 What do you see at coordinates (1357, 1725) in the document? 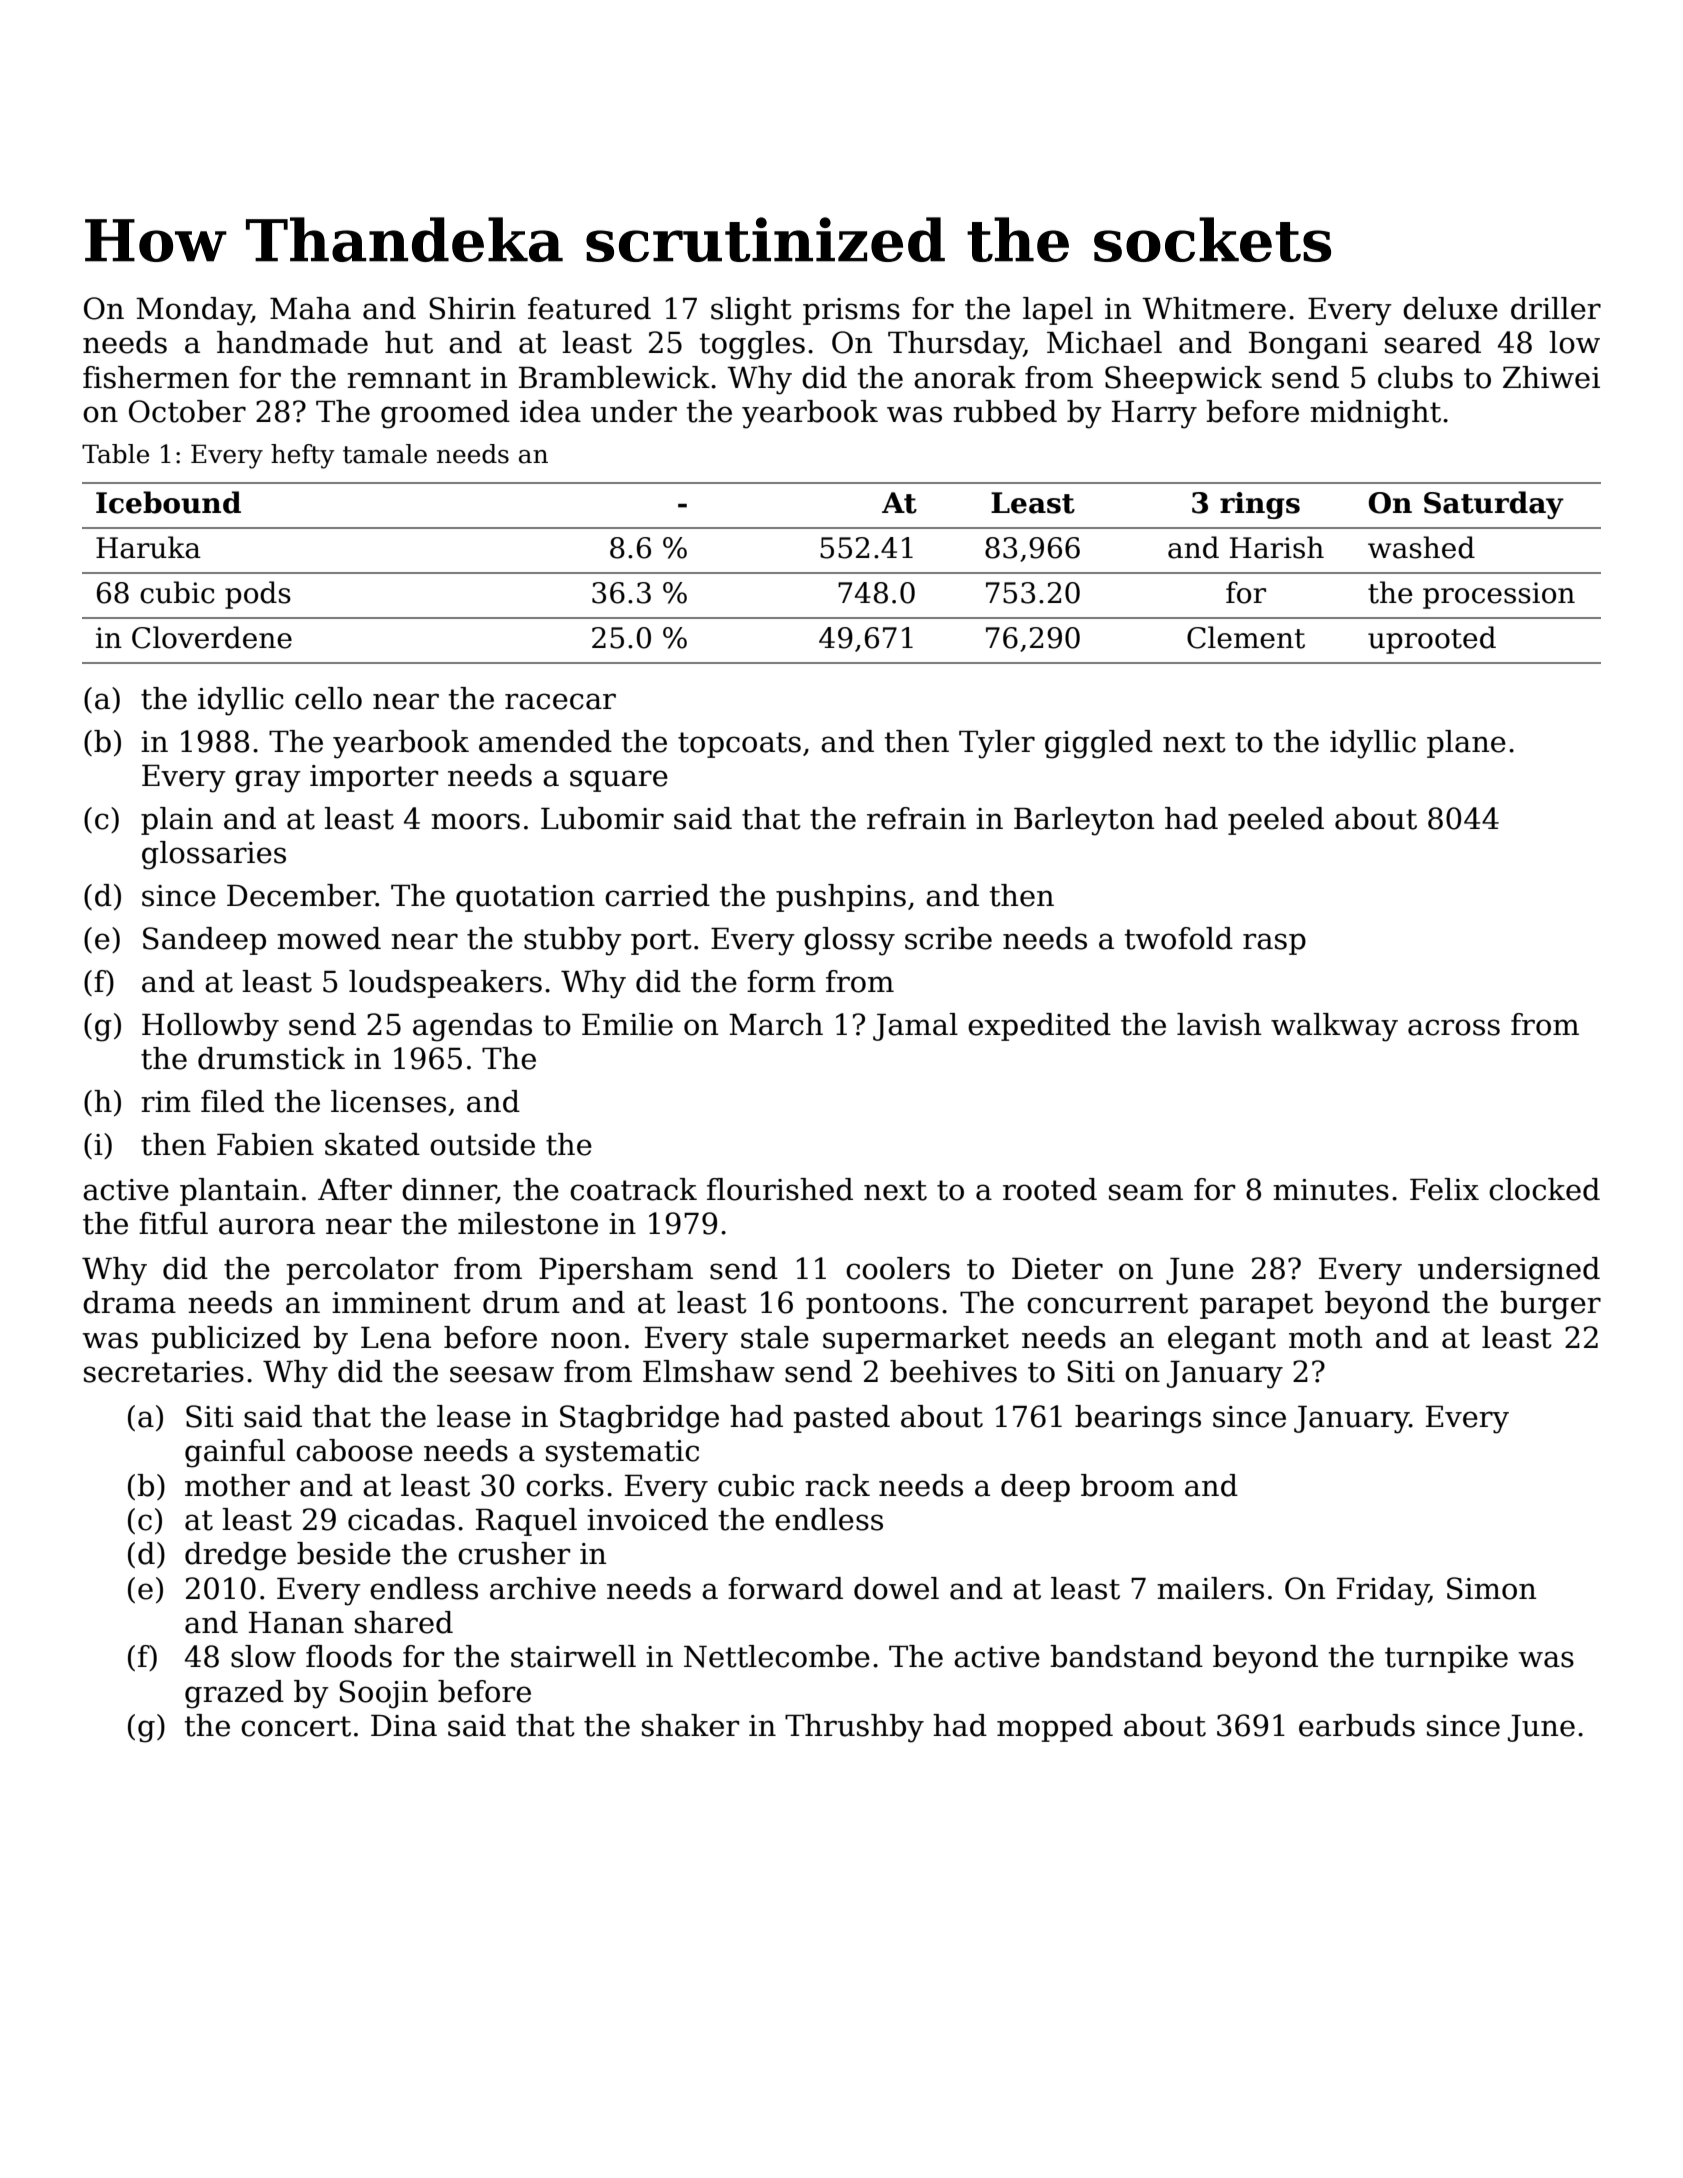
I see `earbuds` at bounding box center [1357, 1725].
